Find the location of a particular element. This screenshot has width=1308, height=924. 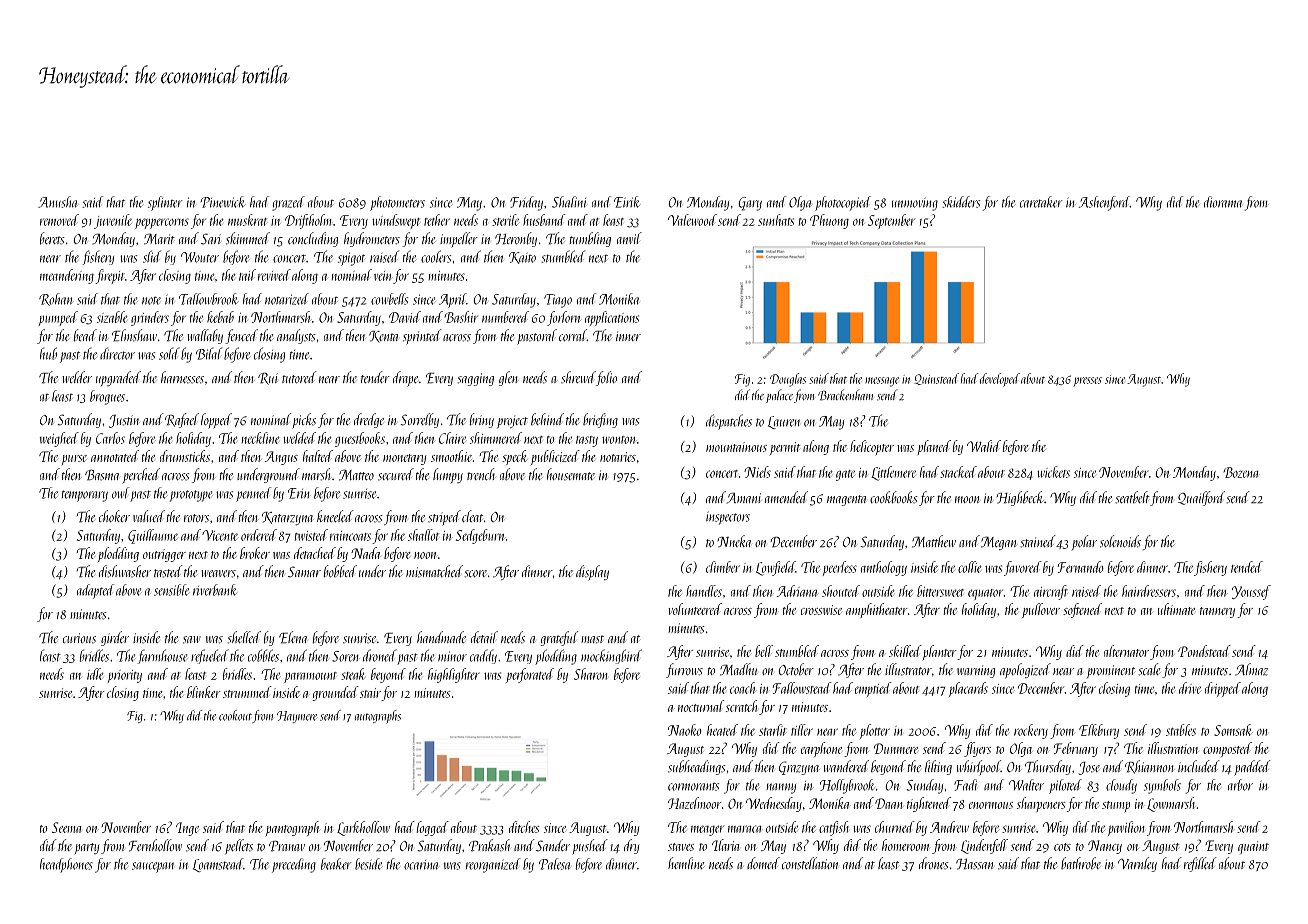

reorganized is located at coordinates (493, 865).
